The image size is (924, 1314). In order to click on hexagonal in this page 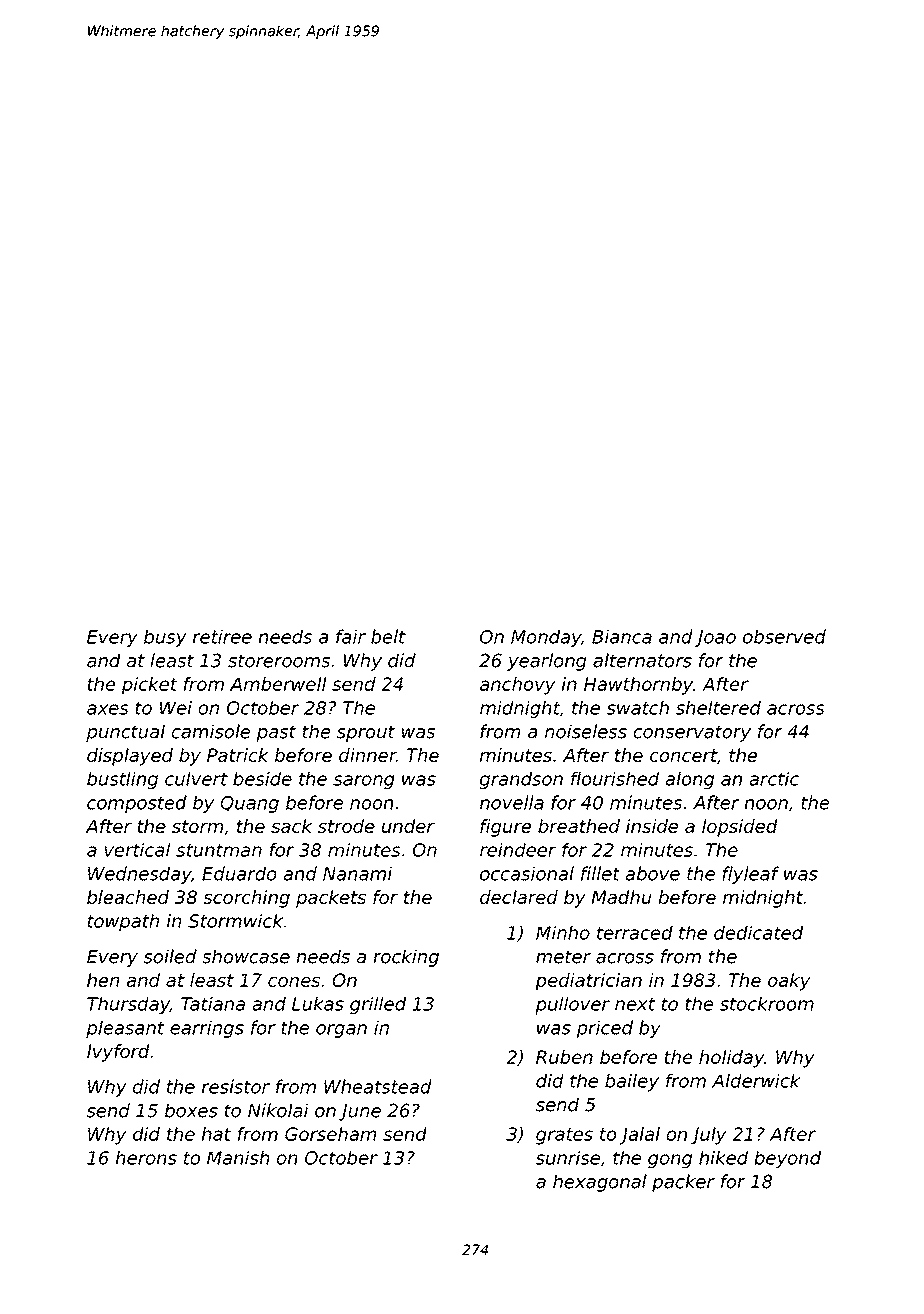, I will do `click(600, 1183)`.
